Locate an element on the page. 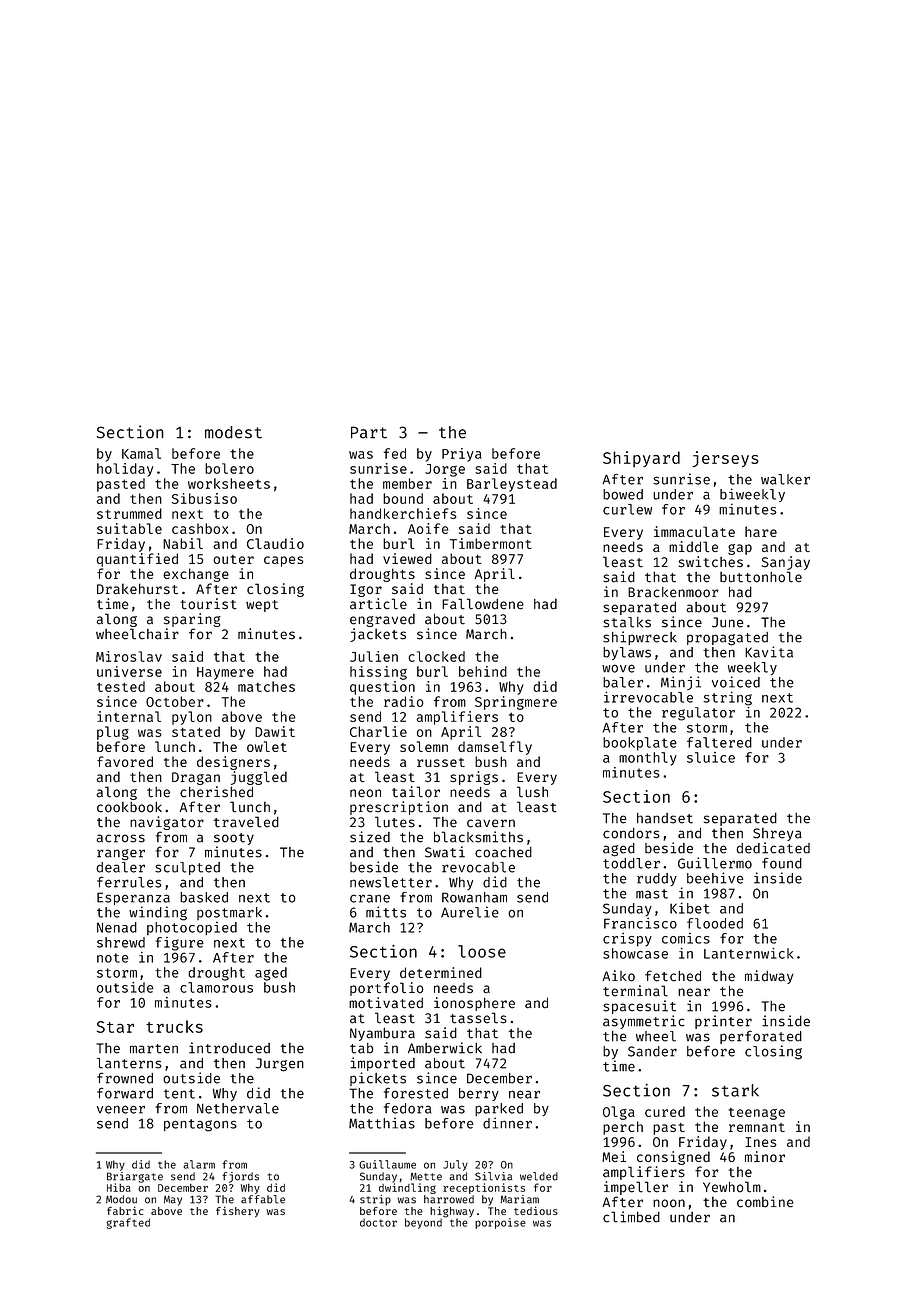 The width and height of the document is (908, 1316). loose is located at coordinates (482, 951).
